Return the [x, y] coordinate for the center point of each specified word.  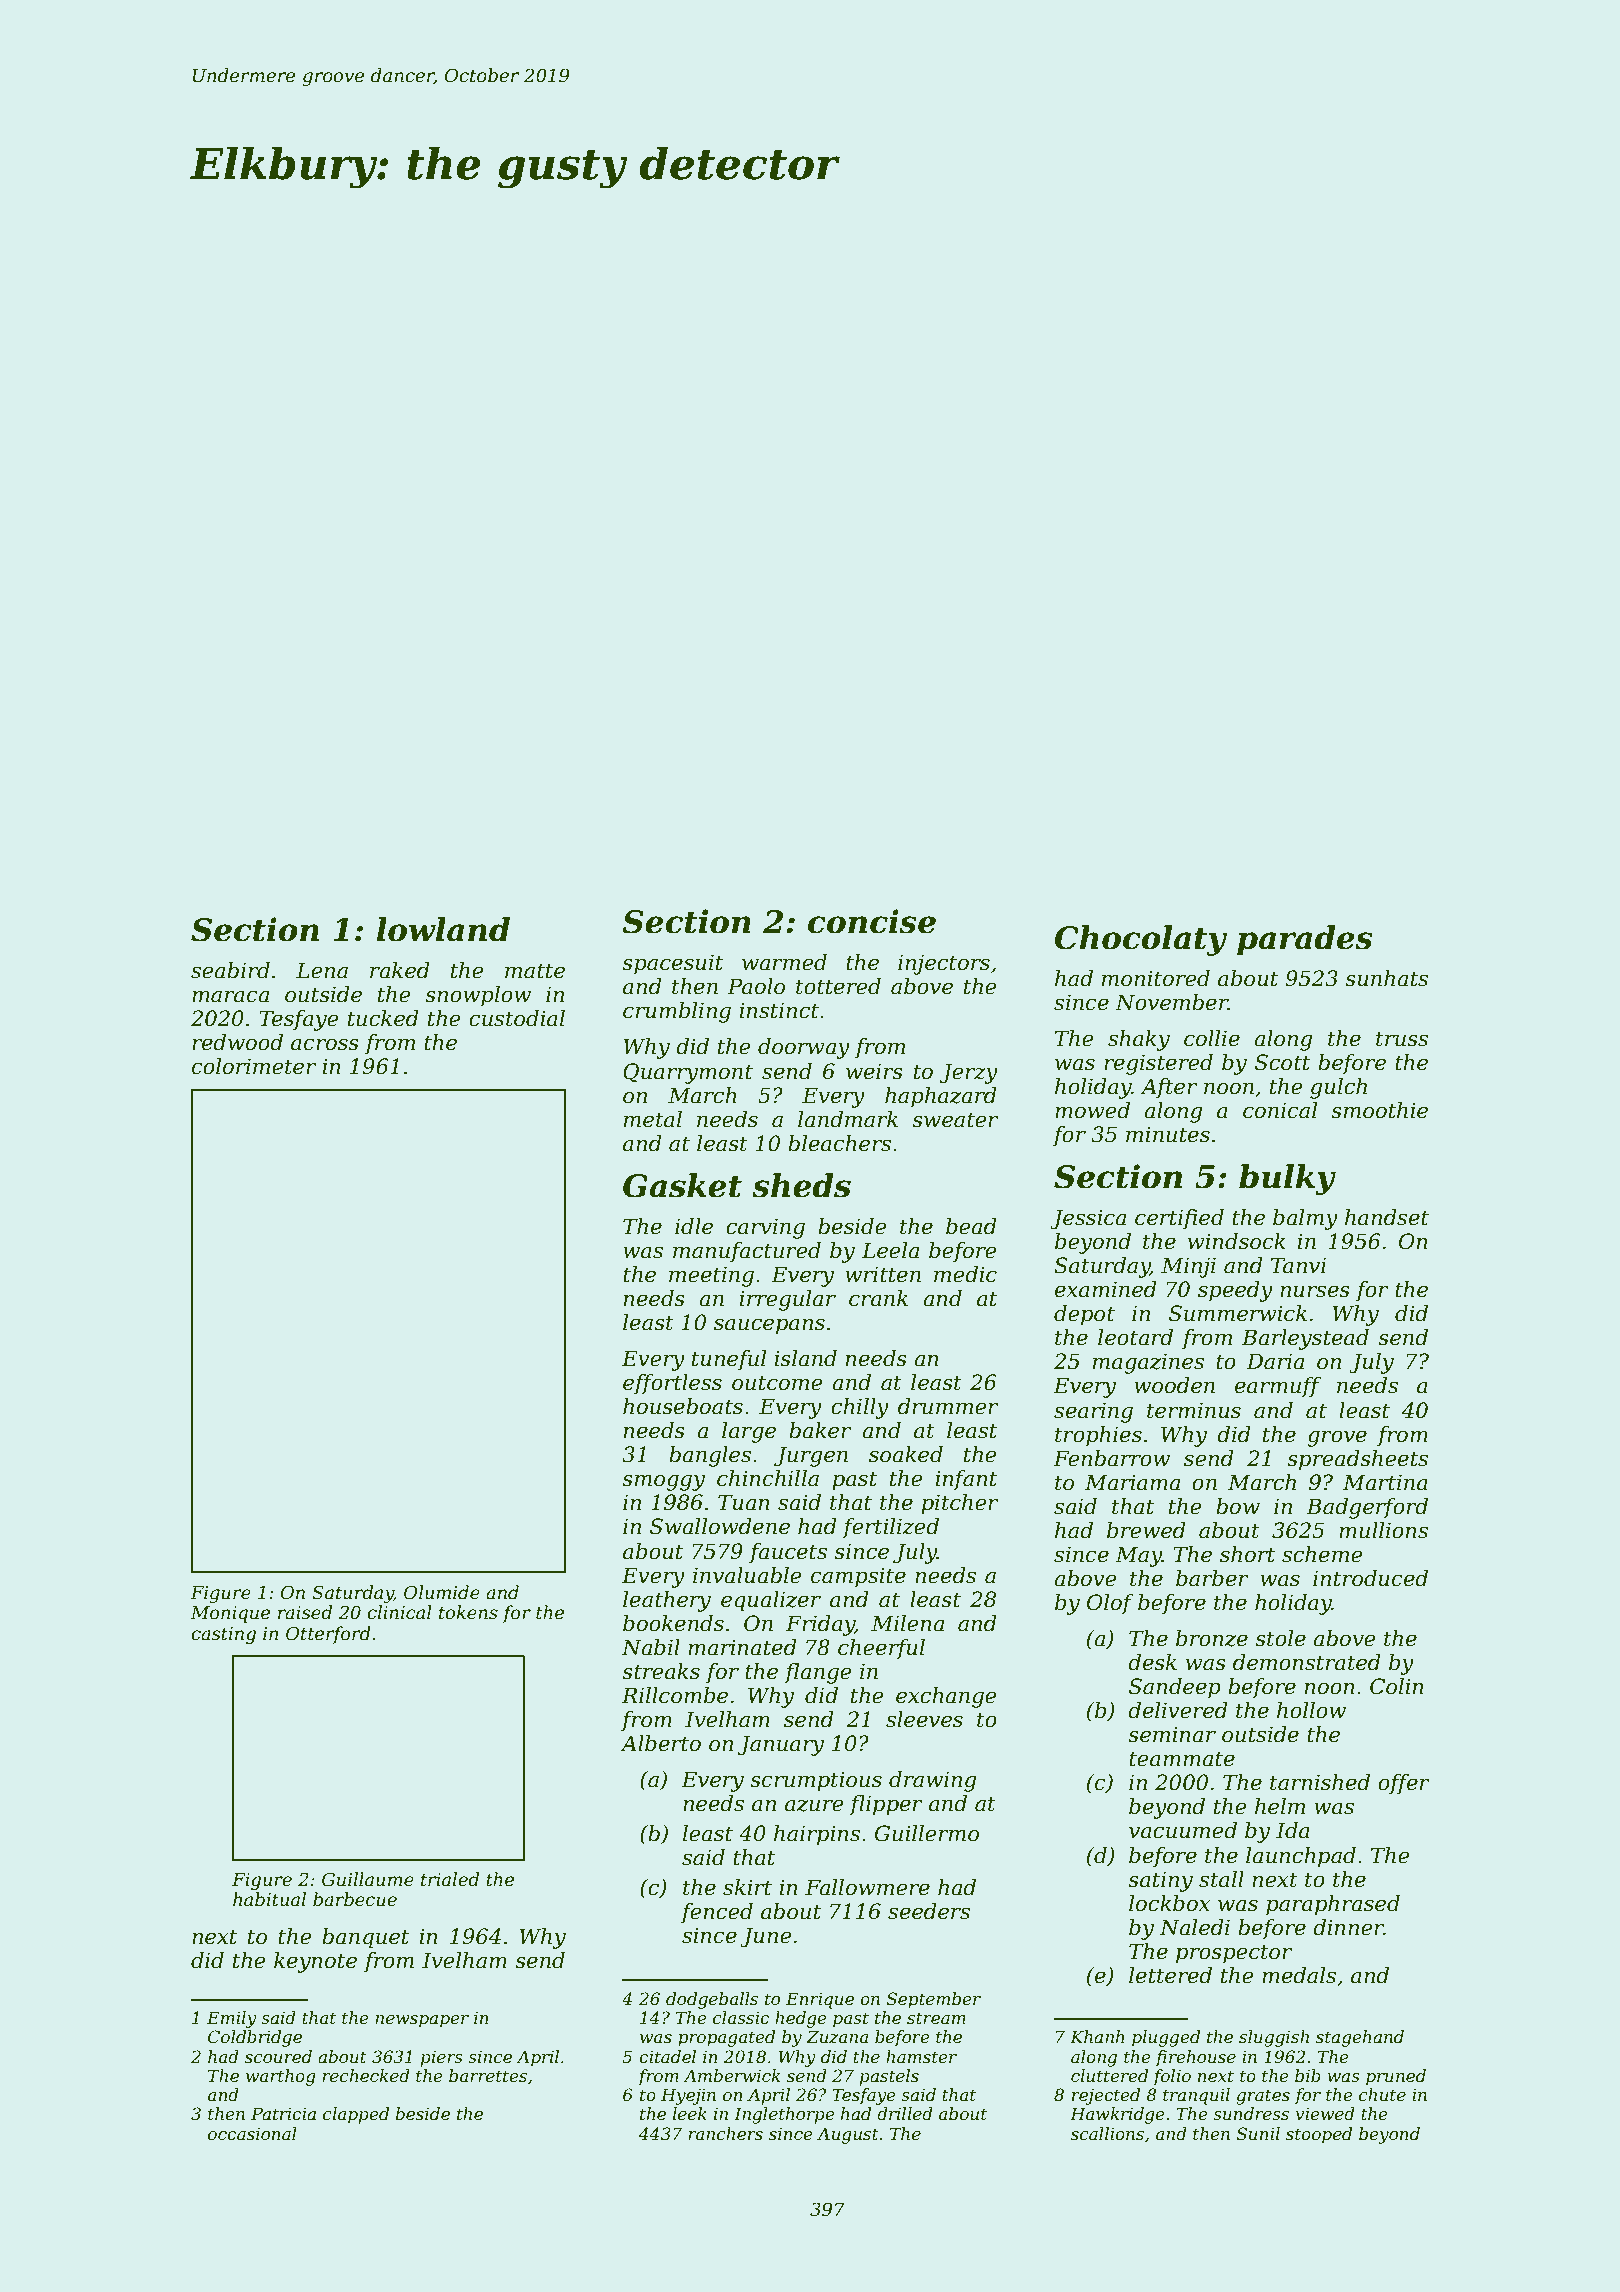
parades [1305, 940]
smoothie [1379, 1110]
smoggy [663, 1482]
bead [971, 1226]
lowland [443, 929]
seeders [929, 1911]
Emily [232, 2019]
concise [872, 921]
